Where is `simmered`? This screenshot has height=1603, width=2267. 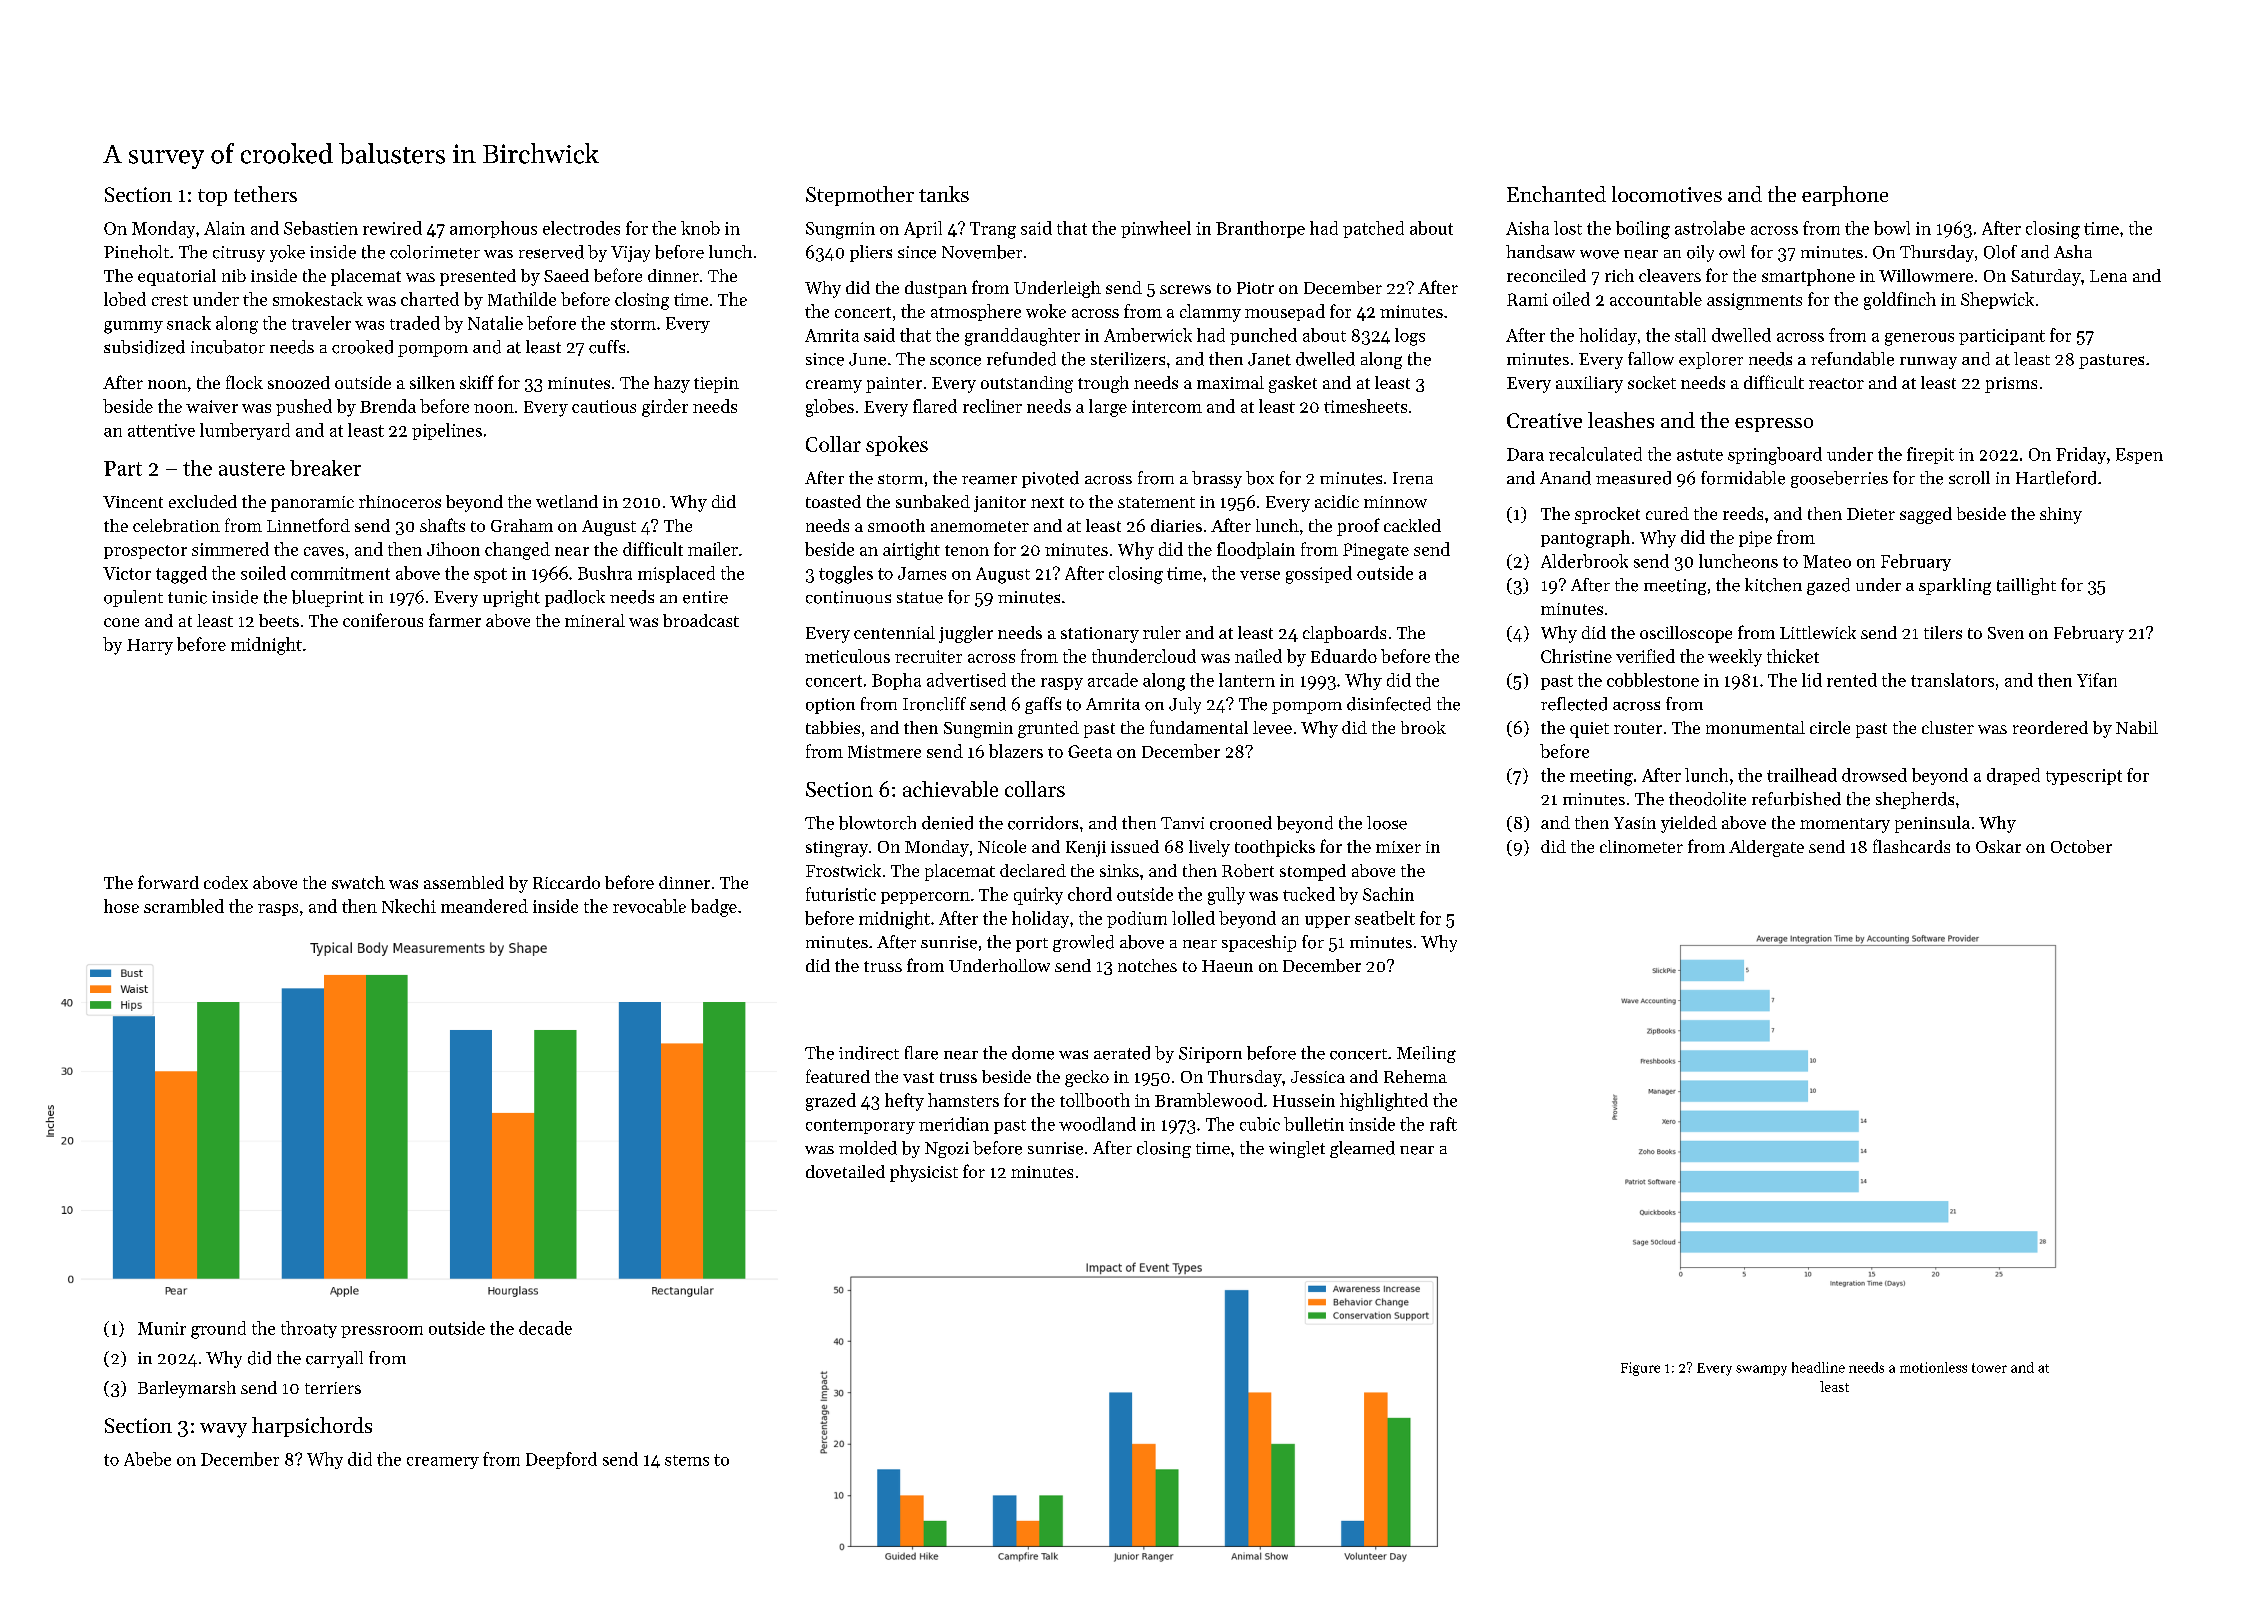
simmered is located at coordinates (230, 549).
